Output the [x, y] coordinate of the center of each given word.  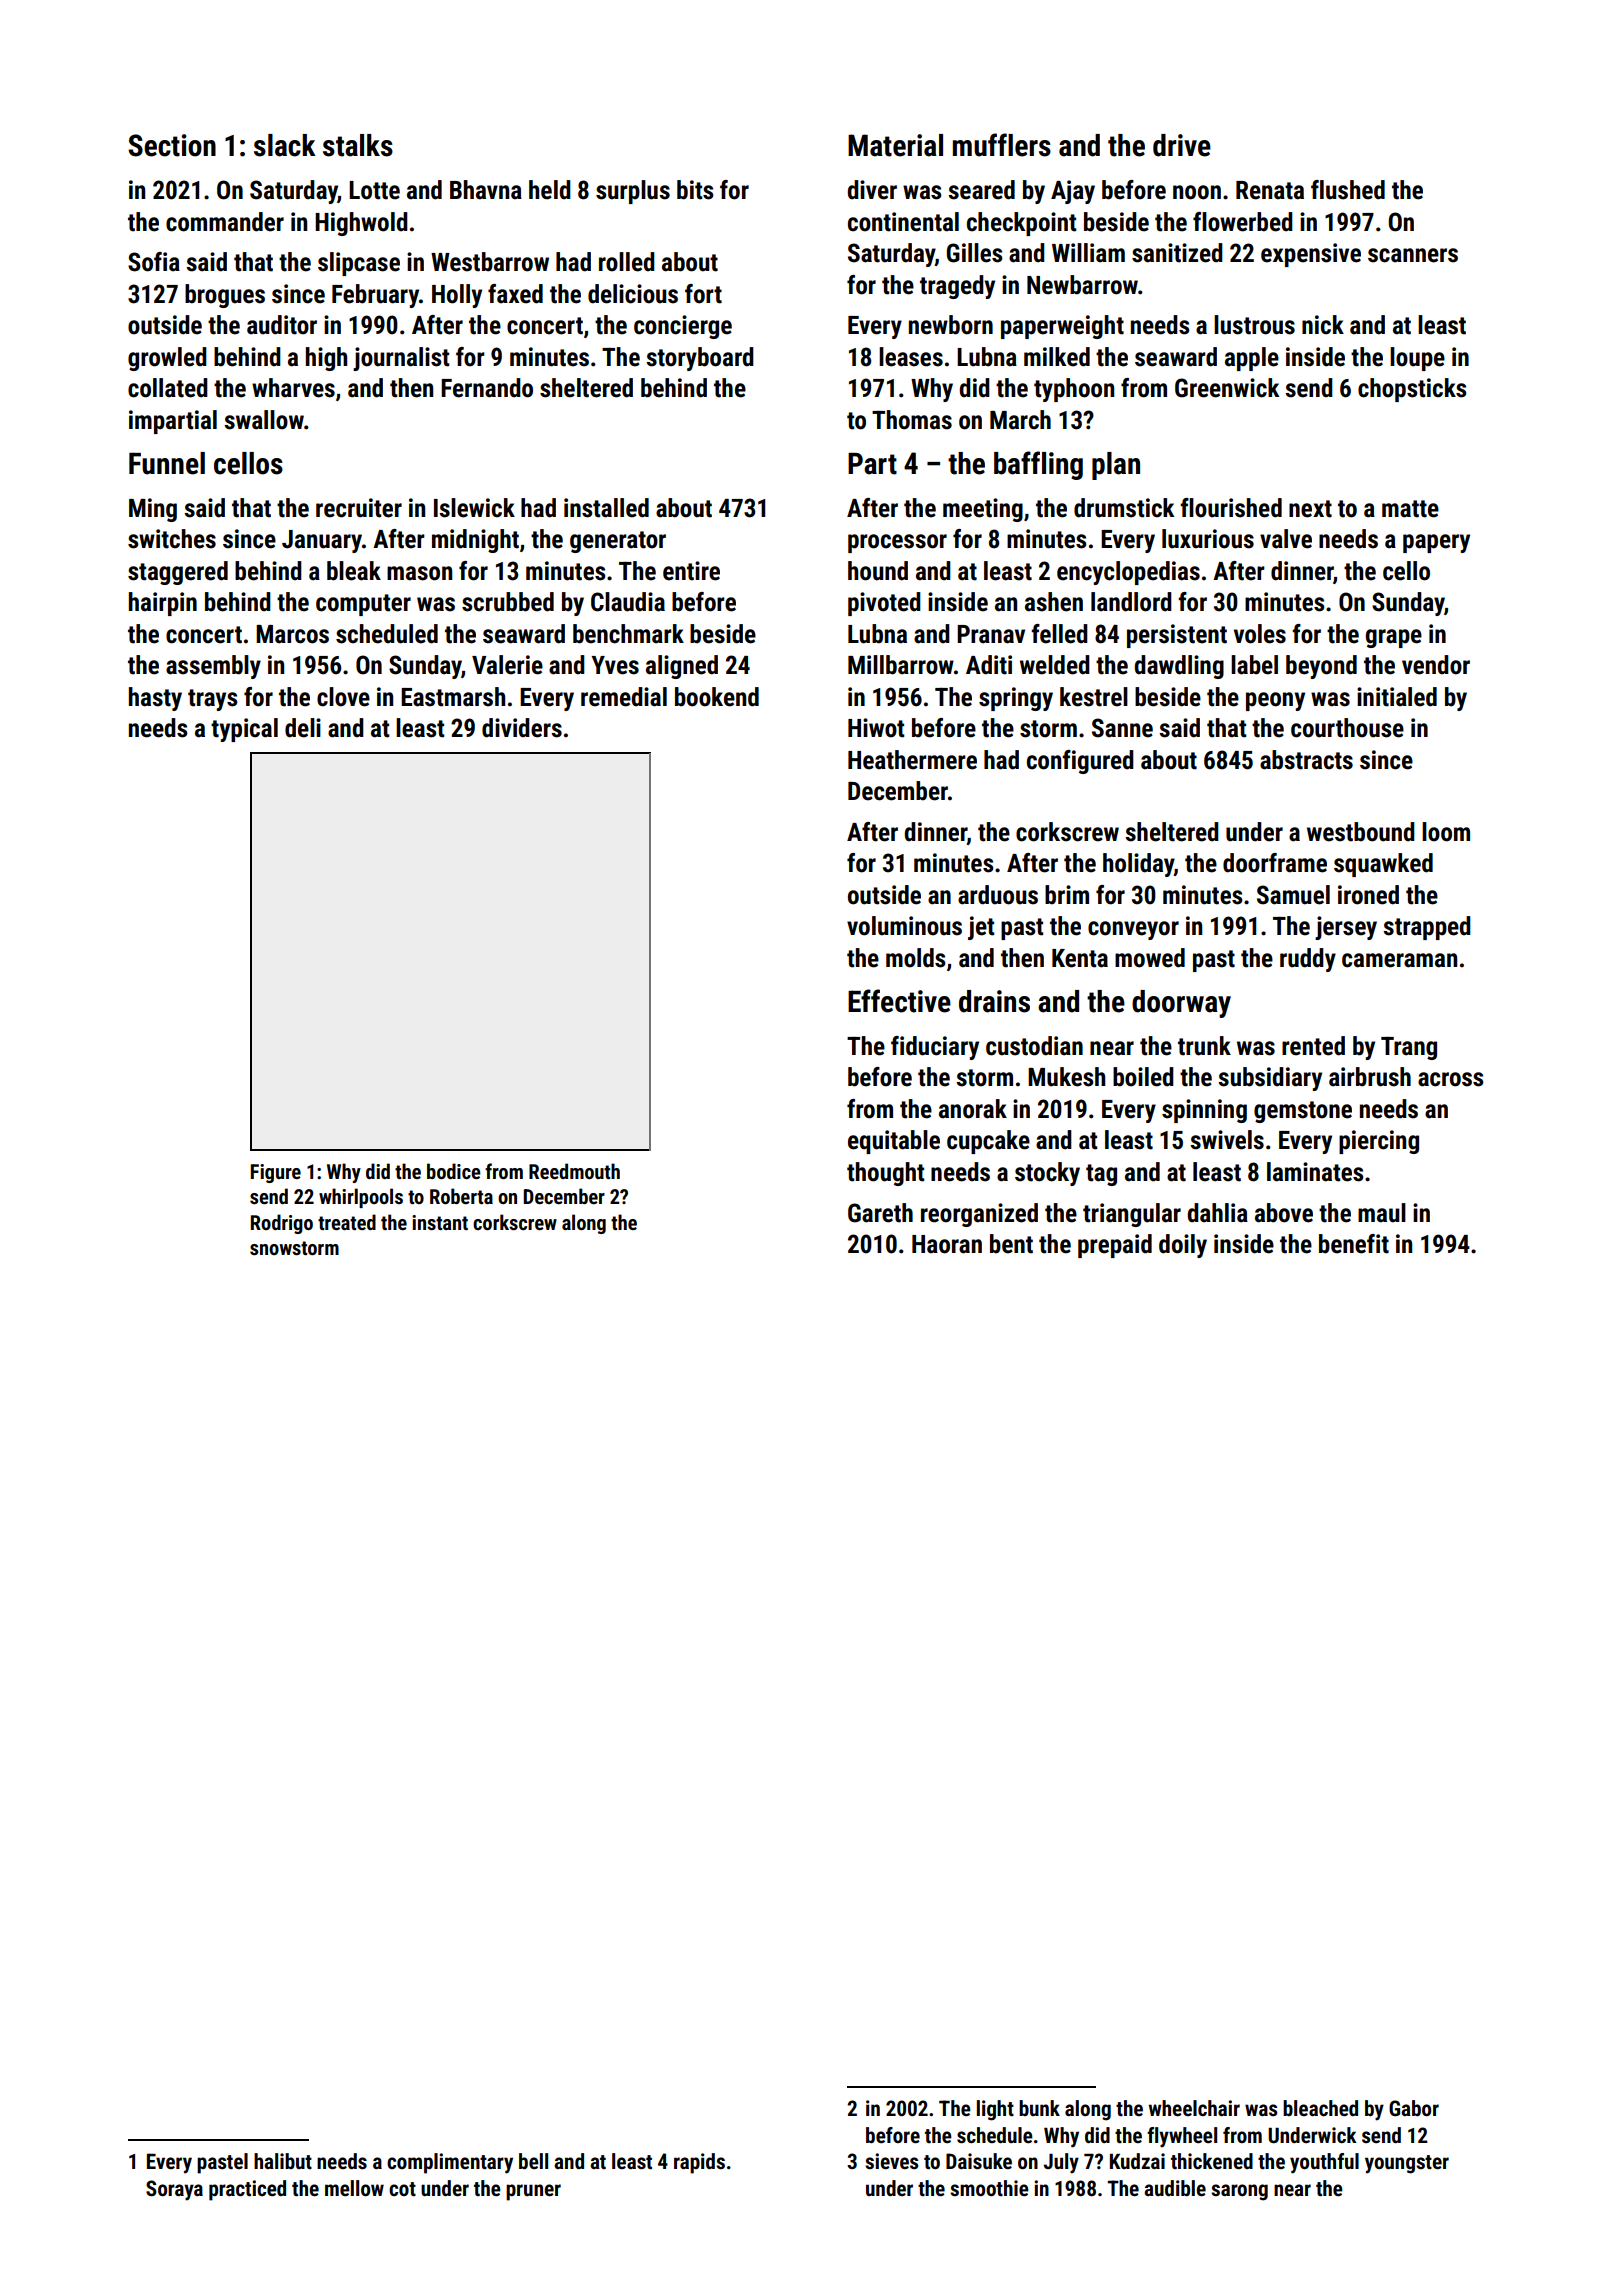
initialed [1397, 697]
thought [885, 1174]
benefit [1354, 1244]
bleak [354, 571]
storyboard [700, 359]
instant [440, 1222]
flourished [1231, 508]
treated [347, 1222]
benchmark [628, 634]
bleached [1320, 2108]
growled [167, 359]
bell [533, 2161]
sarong [1239, 2192]
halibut [283, 2161]
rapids [699, 2163]
